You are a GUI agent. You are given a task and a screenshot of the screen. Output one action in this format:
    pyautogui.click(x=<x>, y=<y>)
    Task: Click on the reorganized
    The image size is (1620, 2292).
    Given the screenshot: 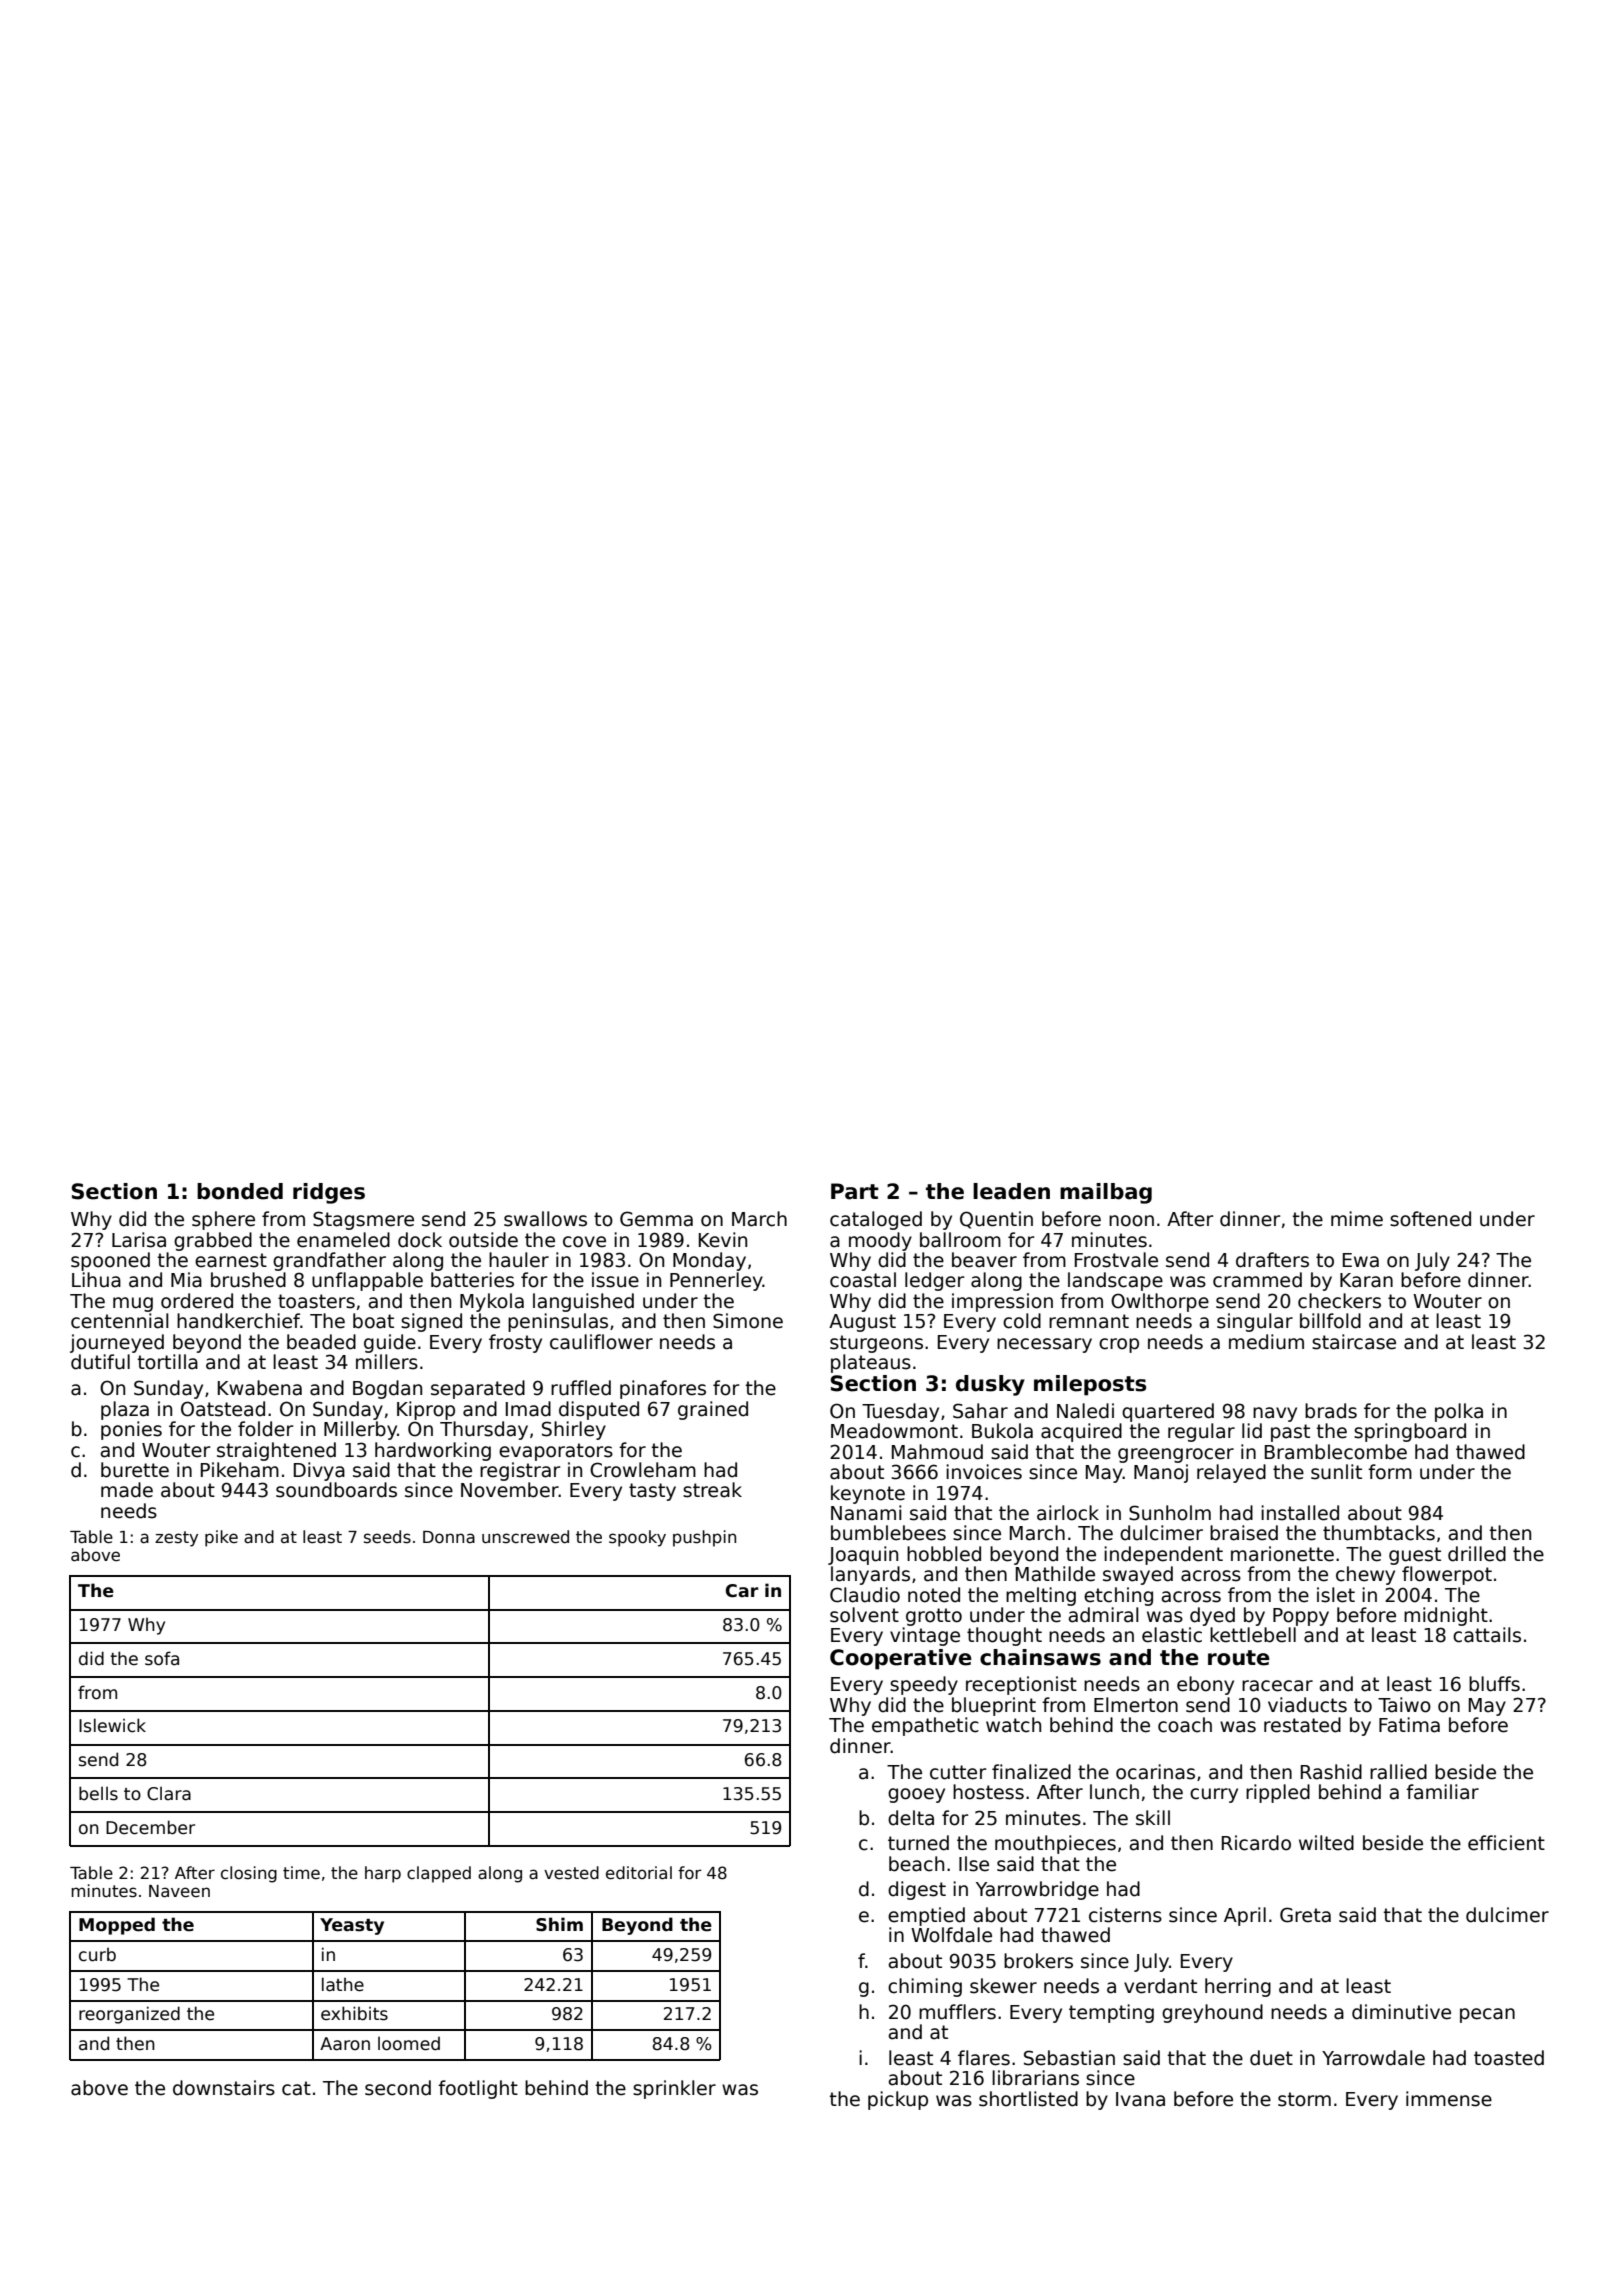 What is the action you would take?
    pyautogui.click(x=129, y=2015)
